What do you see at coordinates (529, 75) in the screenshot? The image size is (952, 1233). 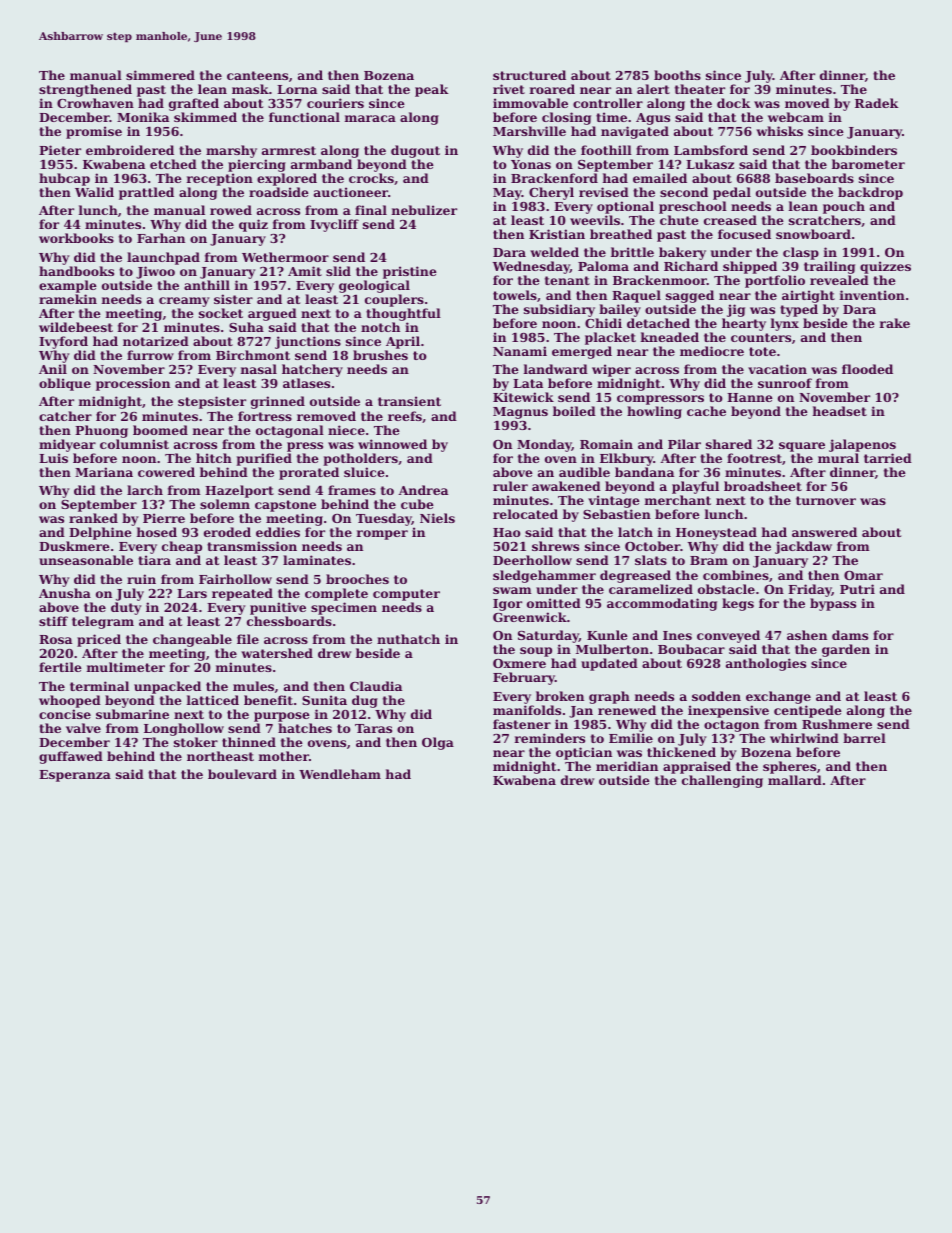 I see `structured` at bounding box center [529, 75].
